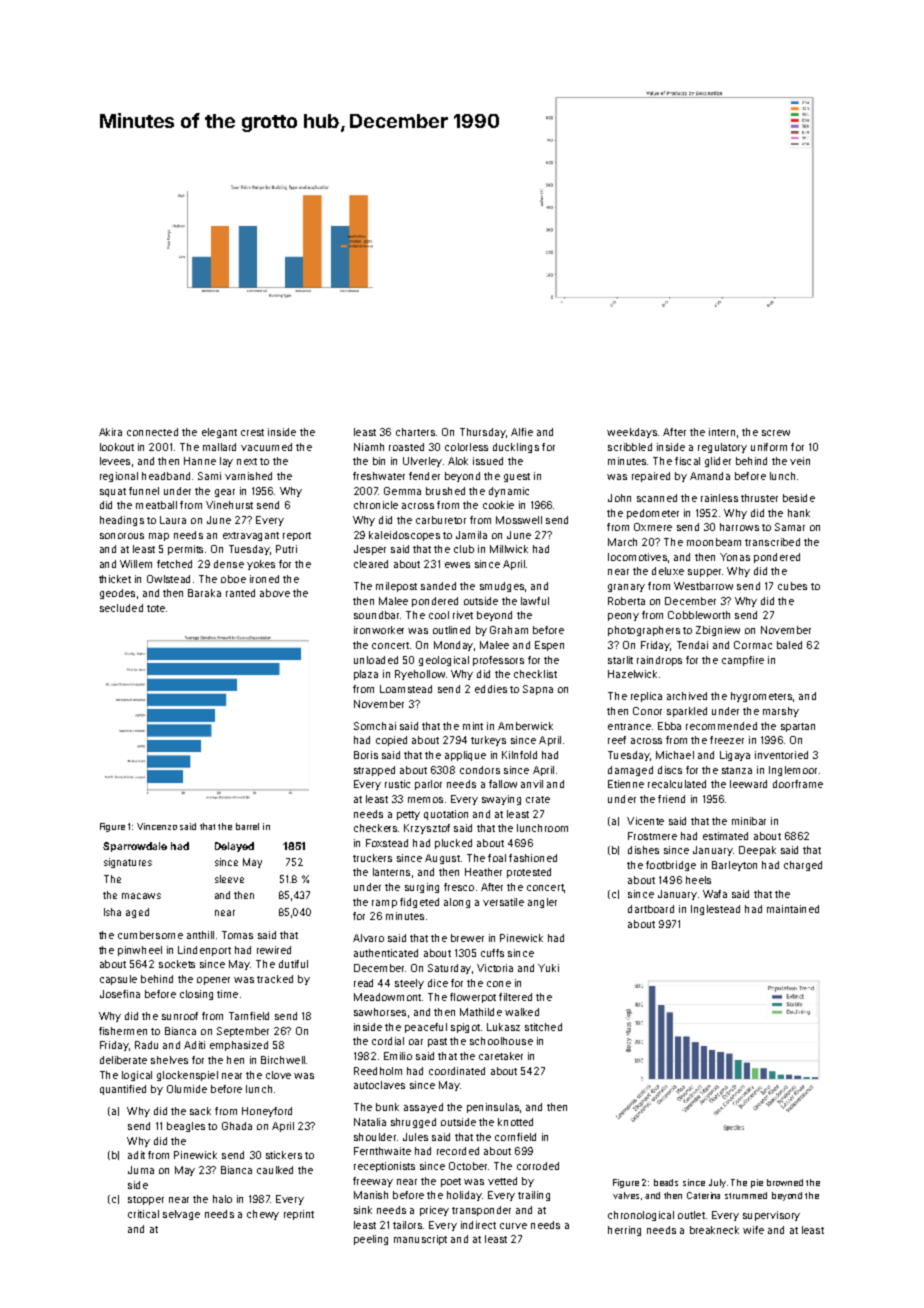 This screenshot has width=924, height=1308. I want to click on Reedholm, so click(378, 1071).
